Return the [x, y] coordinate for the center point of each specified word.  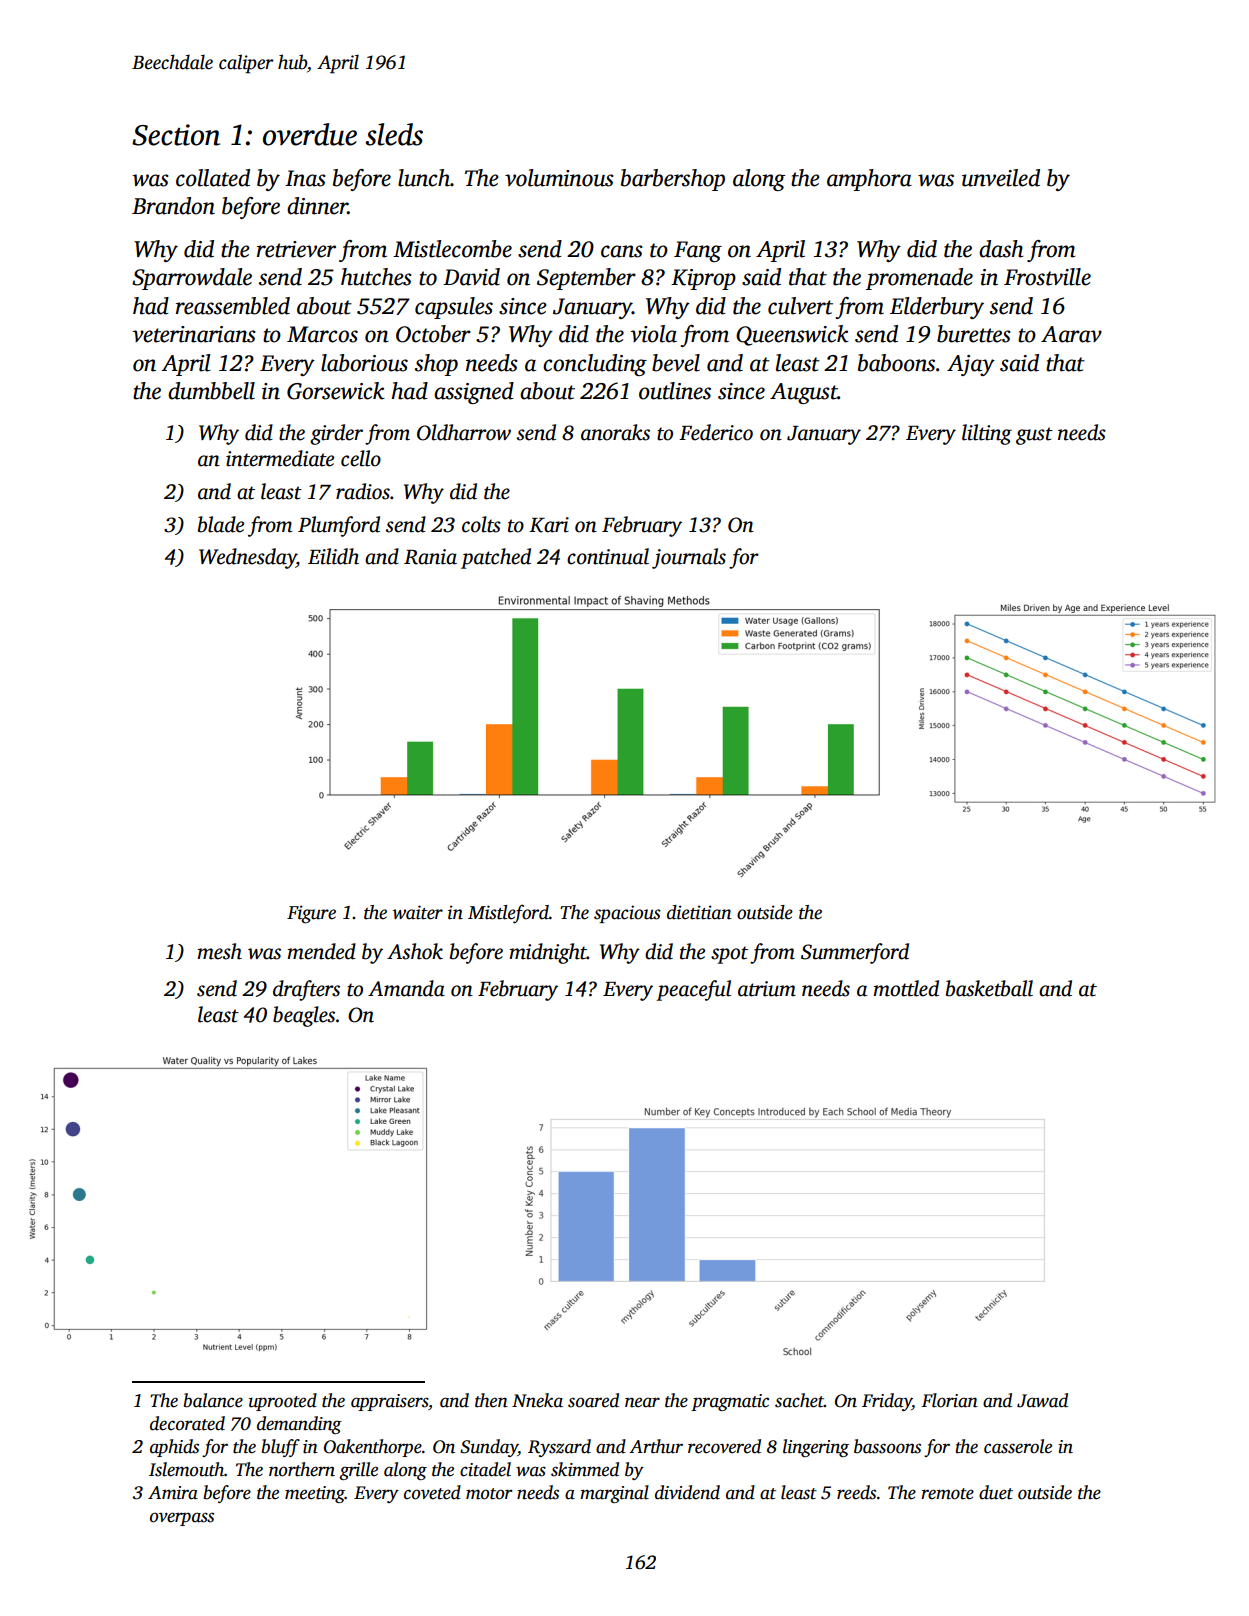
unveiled [1001, 178]
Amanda [406, 988]
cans [622, 251]
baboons [896, 363]
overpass [182, 1519]
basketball [989, 988]
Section [176, 135]
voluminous [559, 178]
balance [213, 1400]
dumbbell [211, 391]
